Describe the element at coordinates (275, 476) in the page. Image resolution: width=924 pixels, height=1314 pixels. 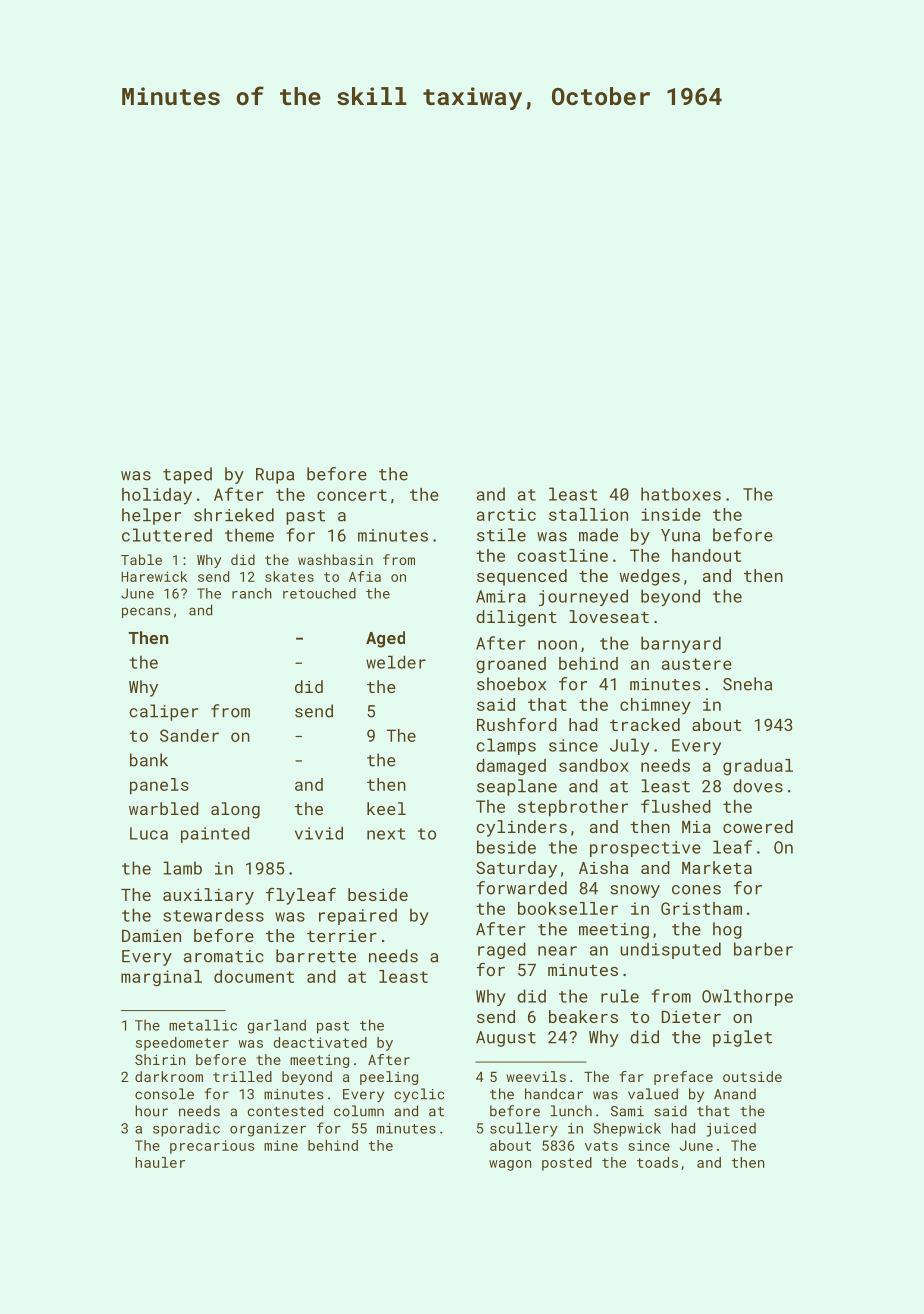
I see `Rupa` at that location.
